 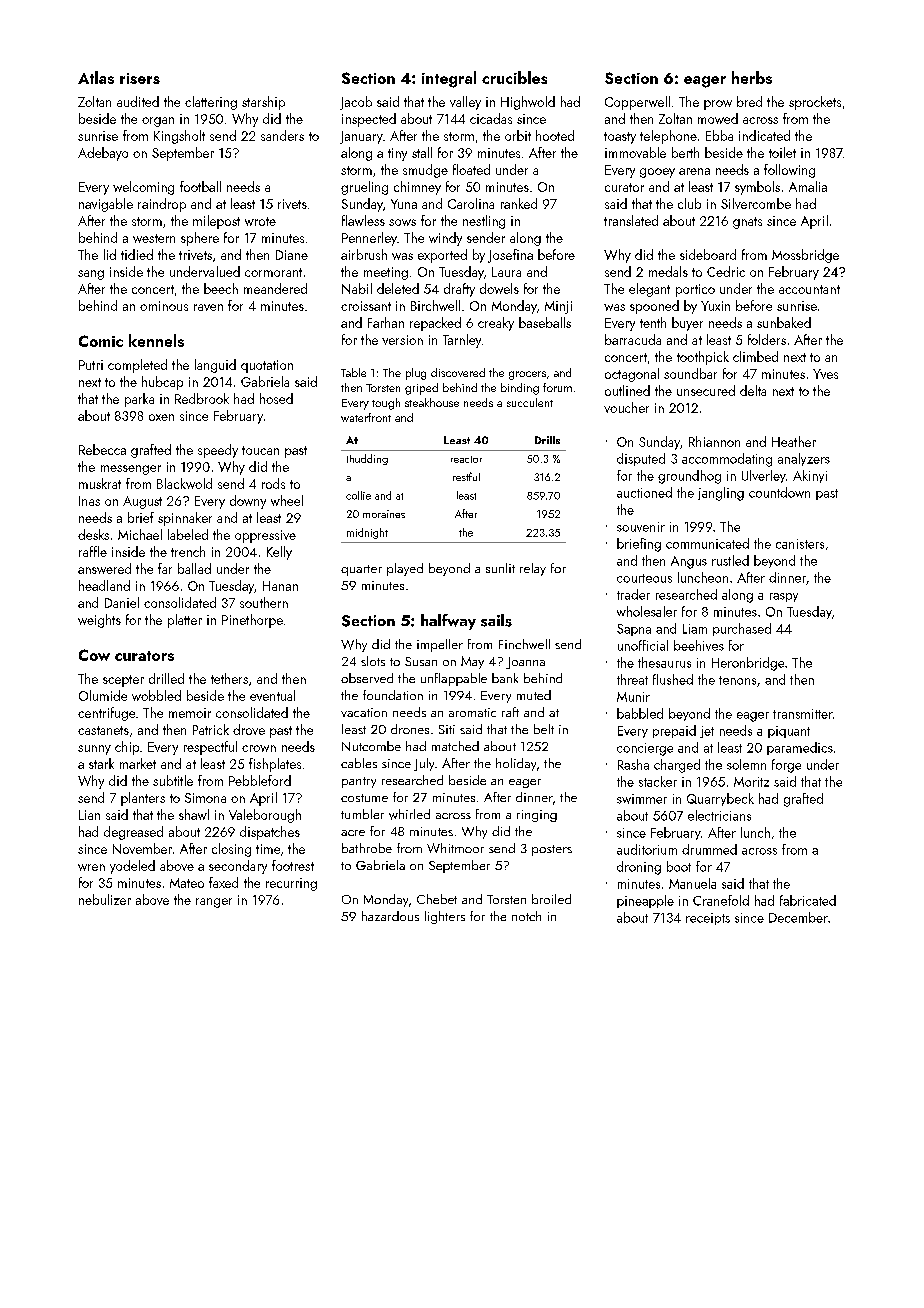 What do you see at coordinates (353, 372) in the screenshot?
I see `Table` at bounding box center [353, 372].
